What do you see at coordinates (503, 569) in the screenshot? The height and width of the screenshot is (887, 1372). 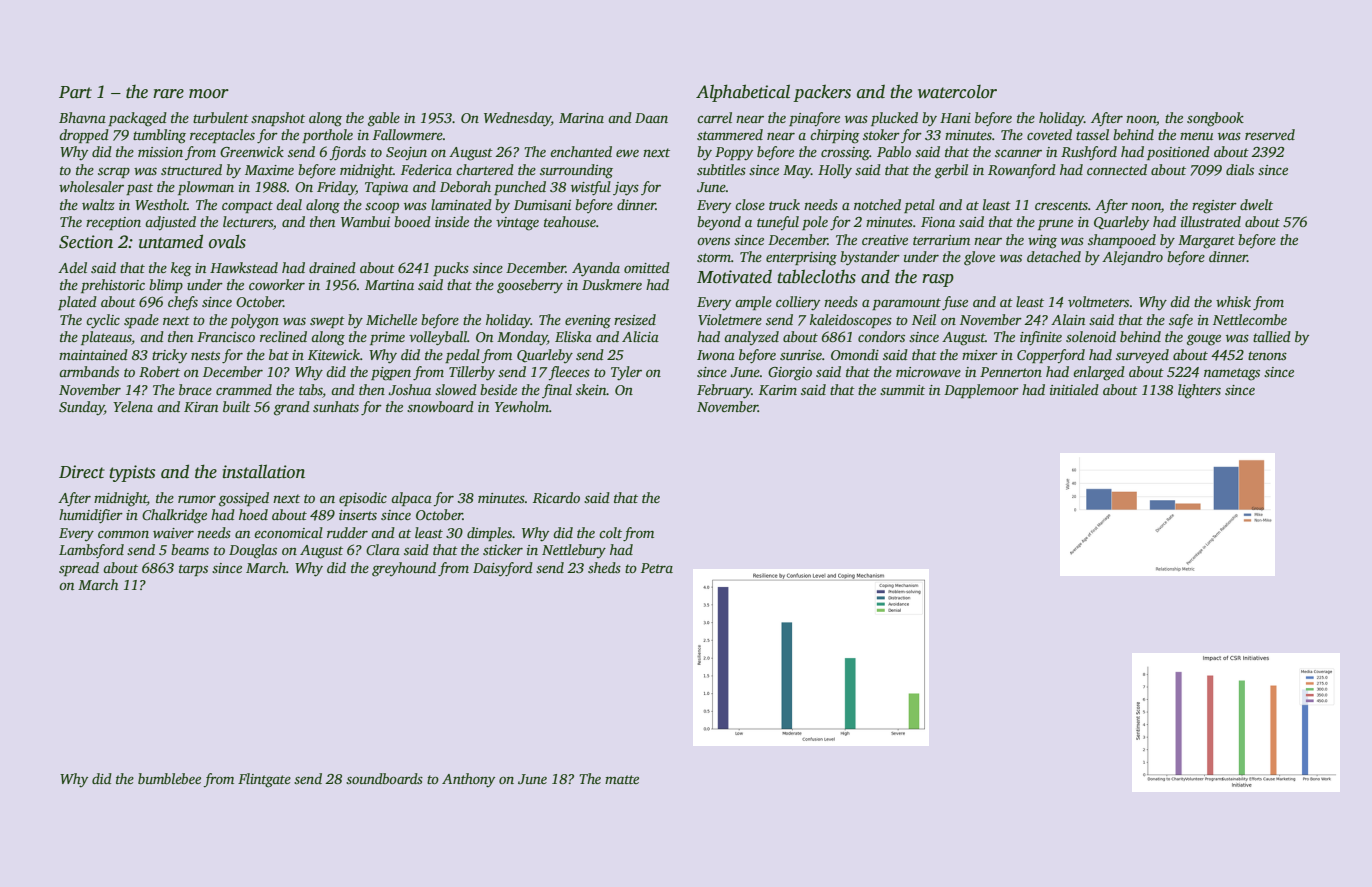 I see `Daisyford` at bounding box center [503, 569].
